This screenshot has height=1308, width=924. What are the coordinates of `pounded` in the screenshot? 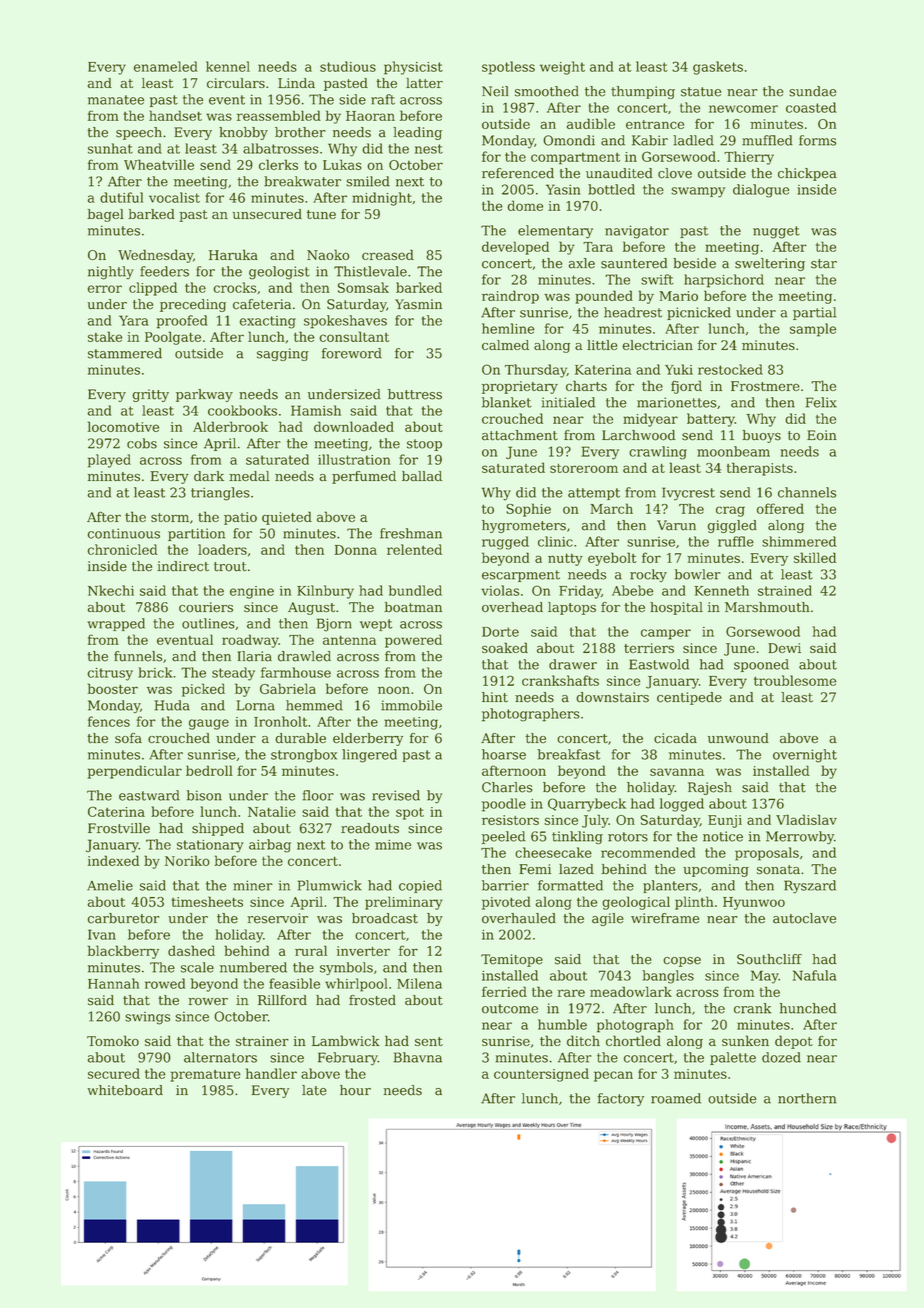 It's located at (604, 297).
